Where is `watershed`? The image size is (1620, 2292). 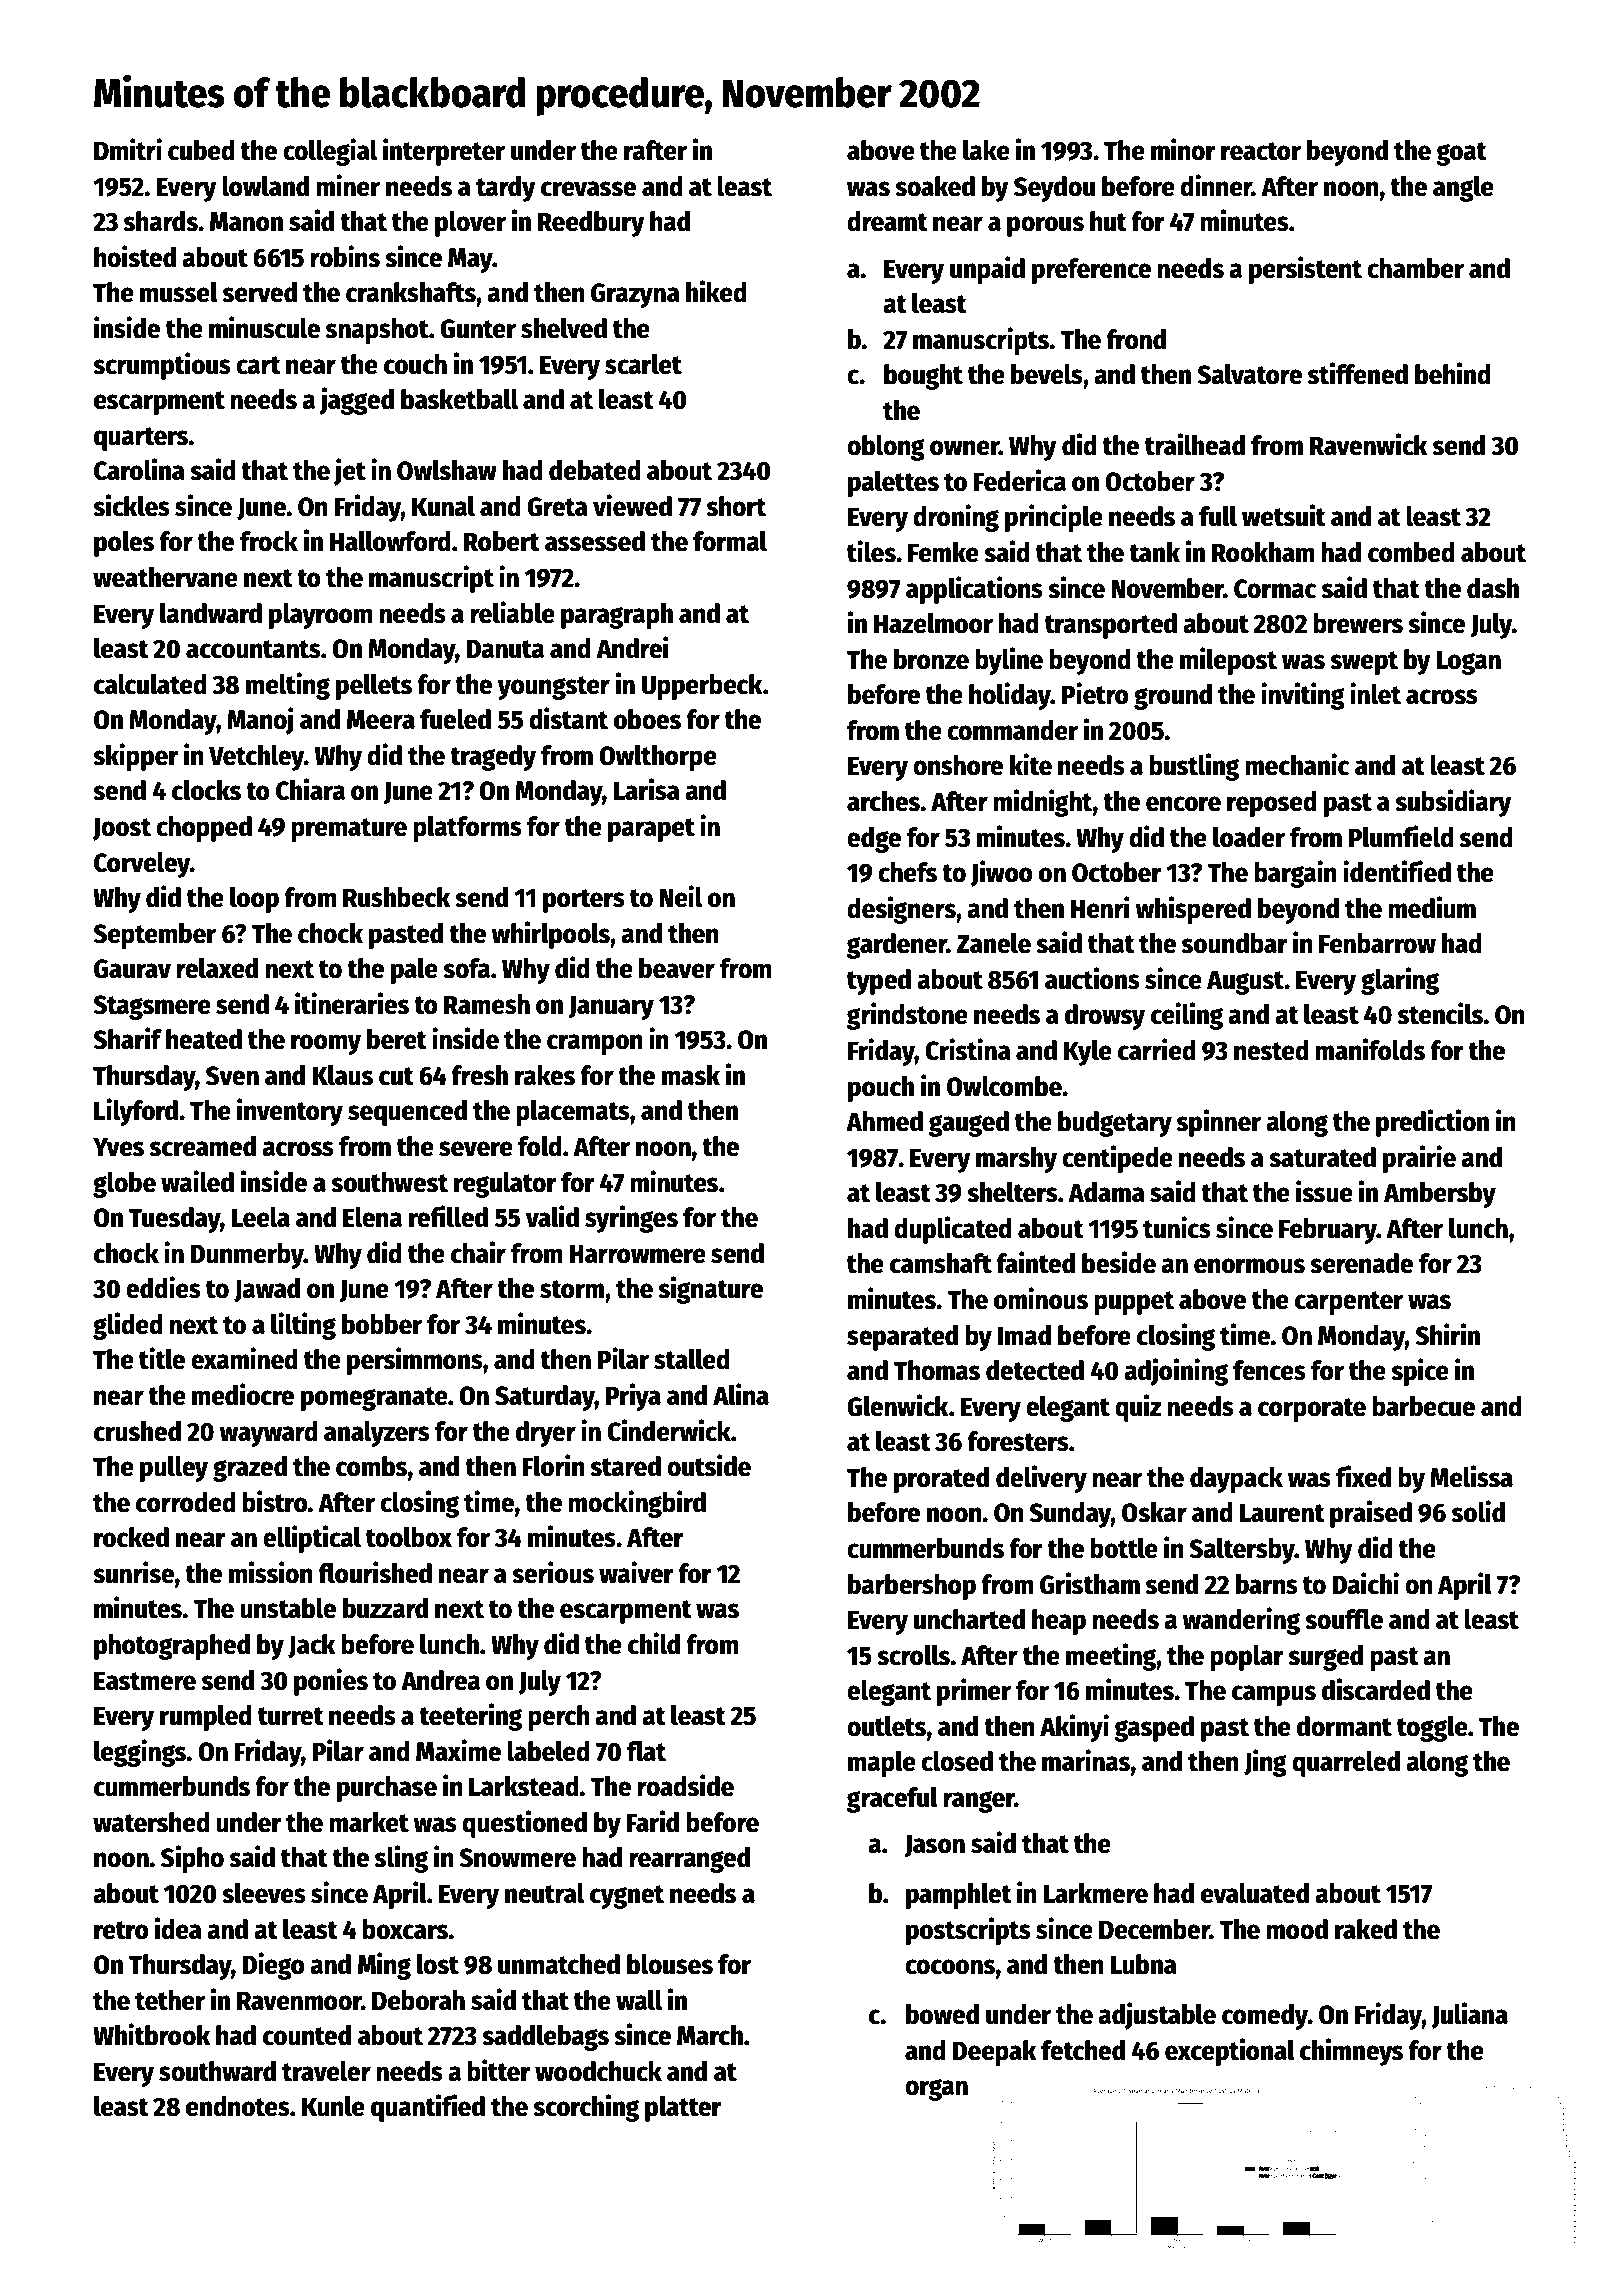 watershed is located at coordinates (151, 1822).
